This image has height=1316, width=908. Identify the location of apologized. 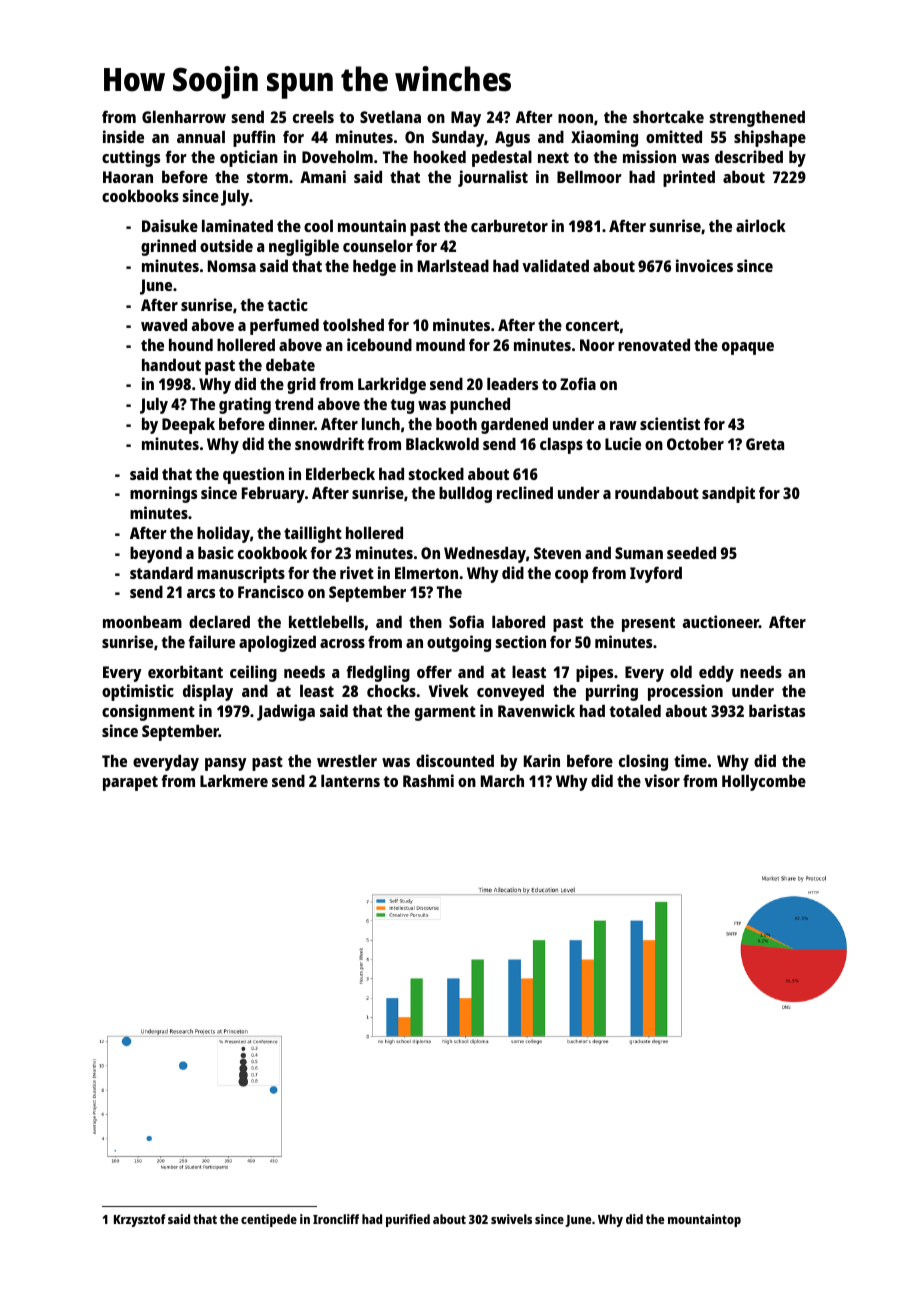
(277, 643).
